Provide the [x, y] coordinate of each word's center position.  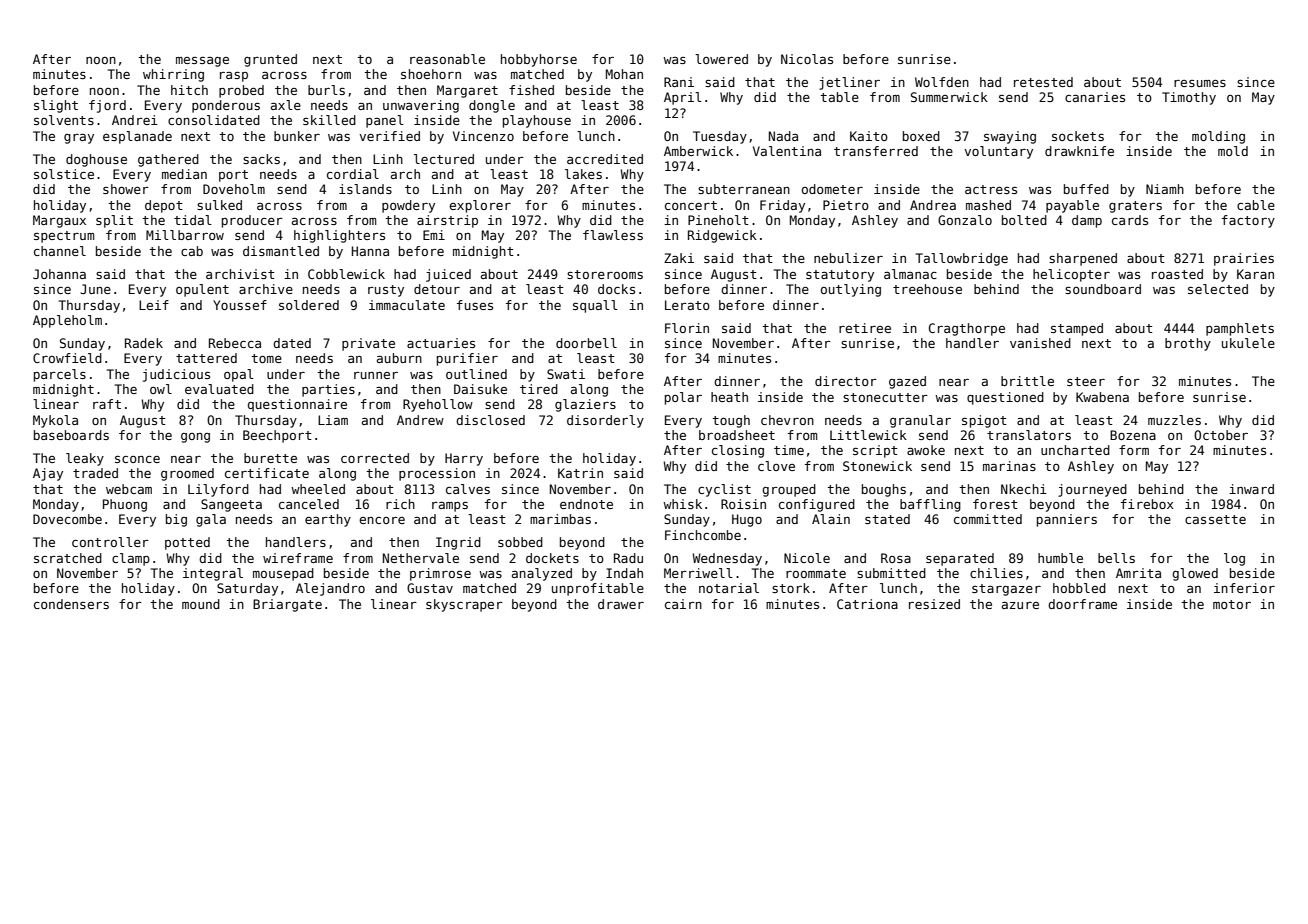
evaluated [219, 389]
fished [531, 90]
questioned [1005, 398]
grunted [270, 60]
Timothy [1189, 98]
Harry [464, 459]
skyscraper [464, 605]
